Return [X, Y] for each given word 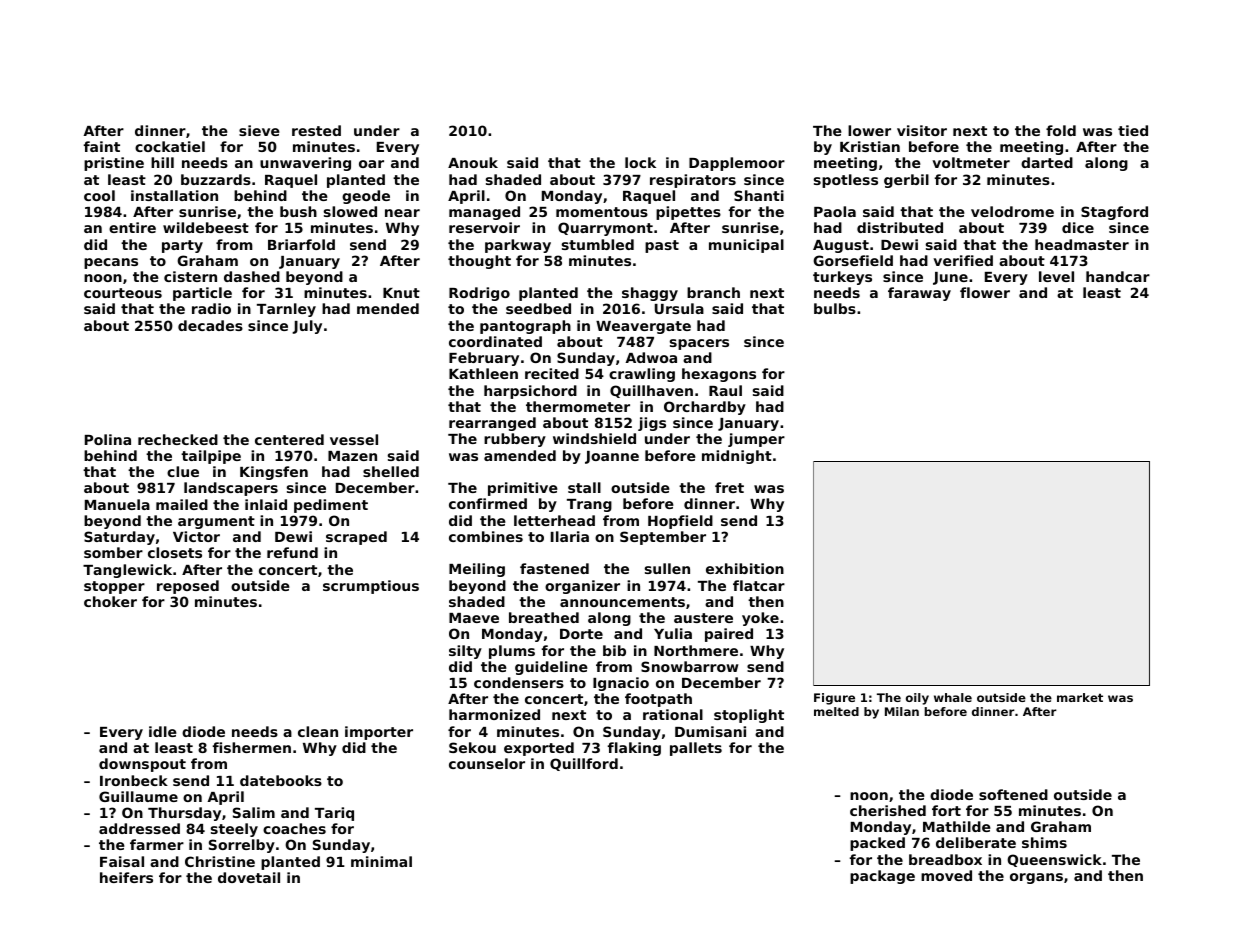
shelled [391, 471]
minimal [381, 861]
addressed [139, 828]
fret [729, 487]
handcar [1118, 276]
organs [1036, 878]
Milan [902, 711]
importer [379, 733]
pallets [696, 749]
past [662, 246]
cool [99, 195]
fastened [554, 568]
